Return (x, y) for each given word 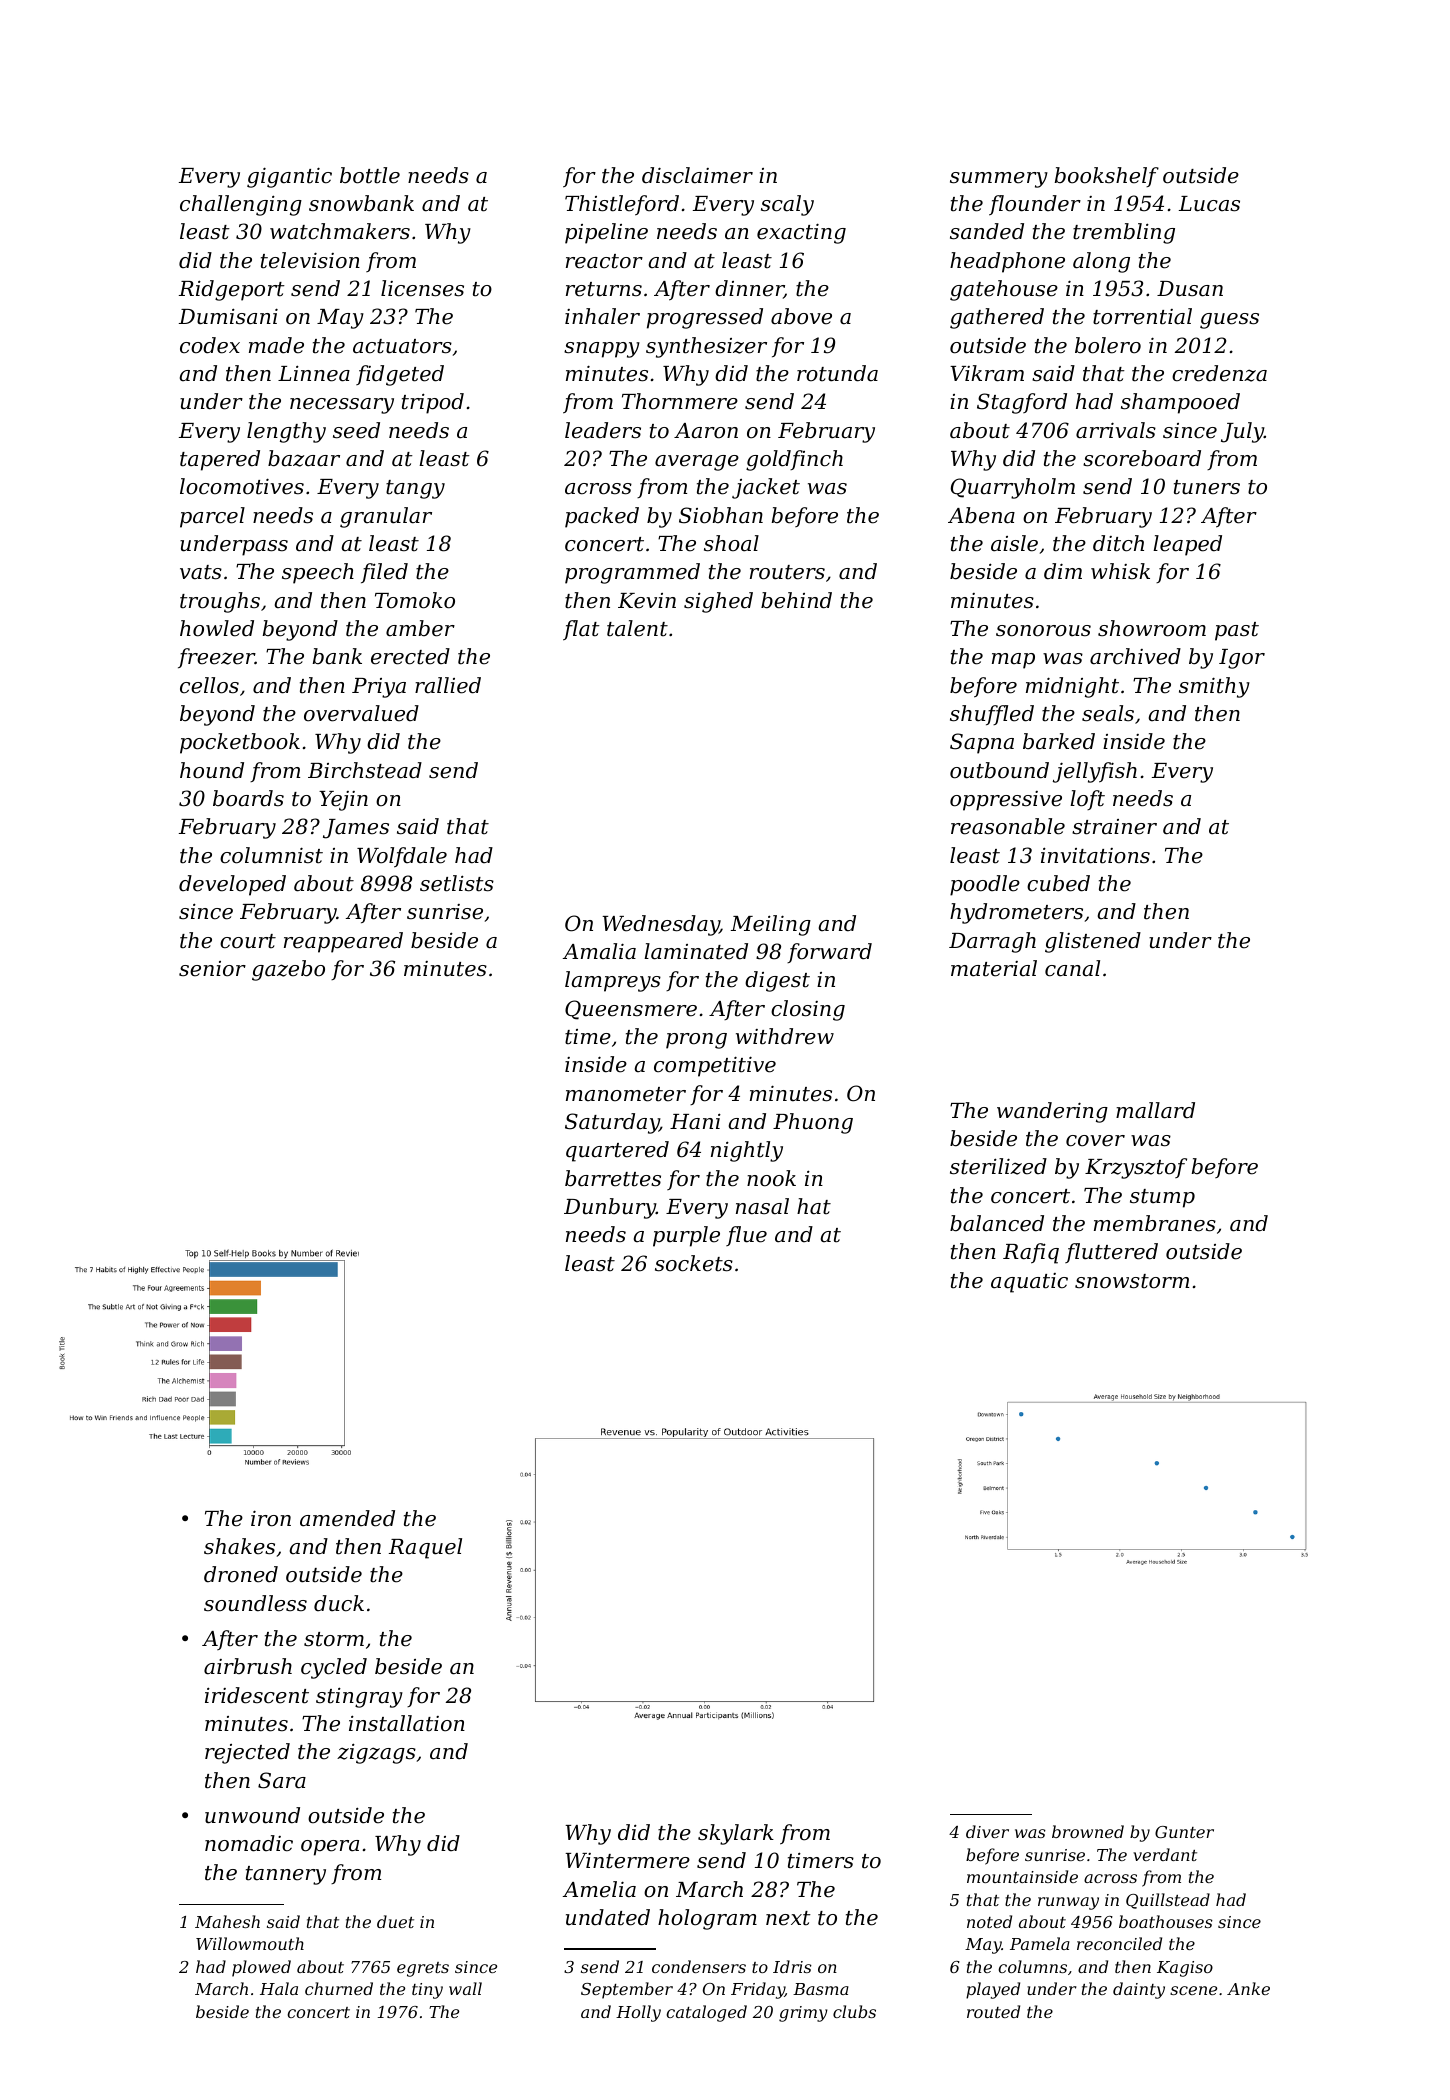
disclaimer (697, 175)
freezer (216, 658)
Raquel (425, 1548)
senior (212, 969)
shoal (731, 543)
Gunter (1184, 1832)
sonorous (1043, 631)
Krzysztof (1136, 1168)
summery (999, 180)
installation (407, 1723)
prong (696, 1041)
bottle (370, 175)
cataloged (706, 2013)
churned (339, 1988)
